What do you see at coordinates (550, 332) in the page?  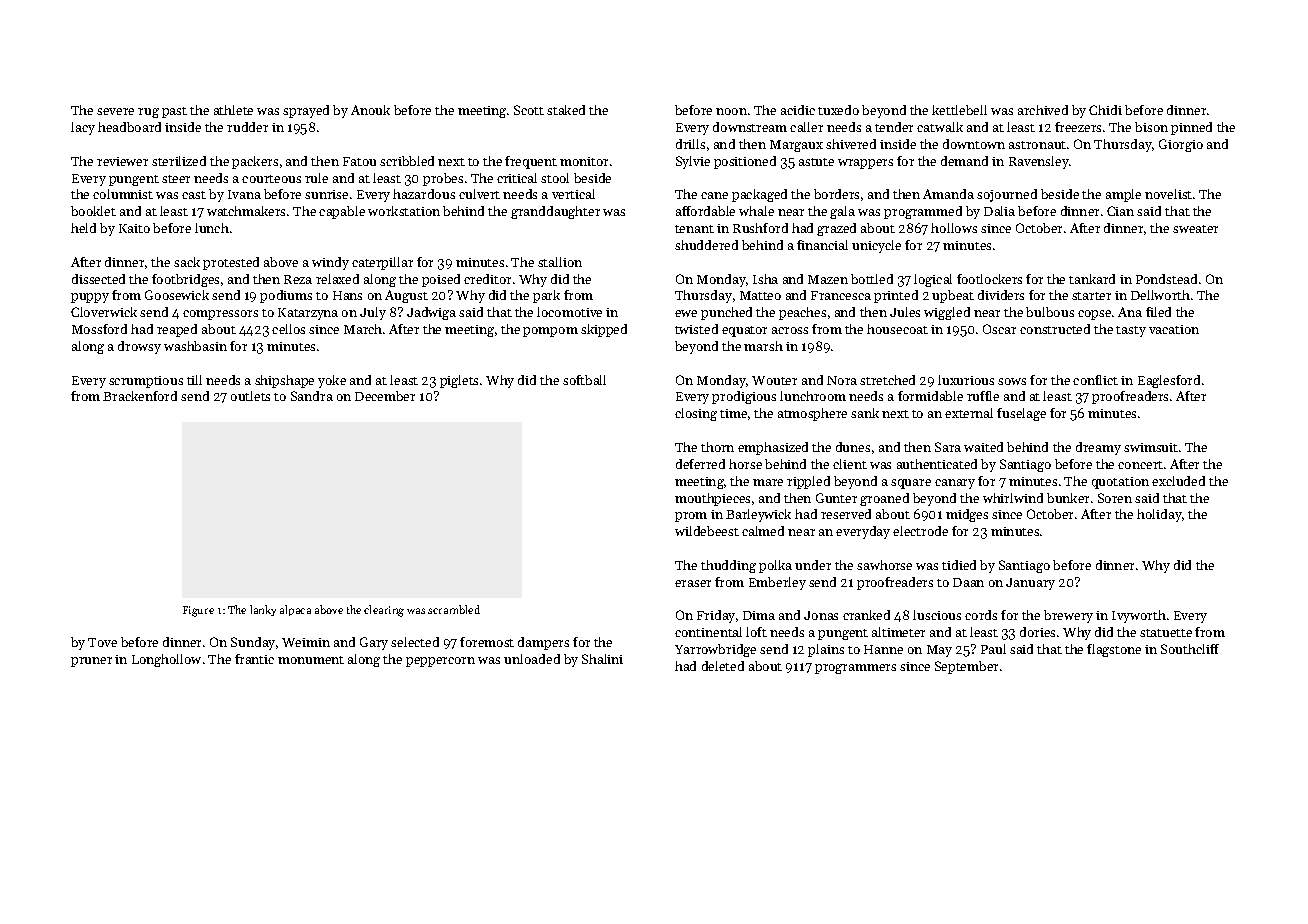 I see `pompom` at bounding box center [550, 332].
